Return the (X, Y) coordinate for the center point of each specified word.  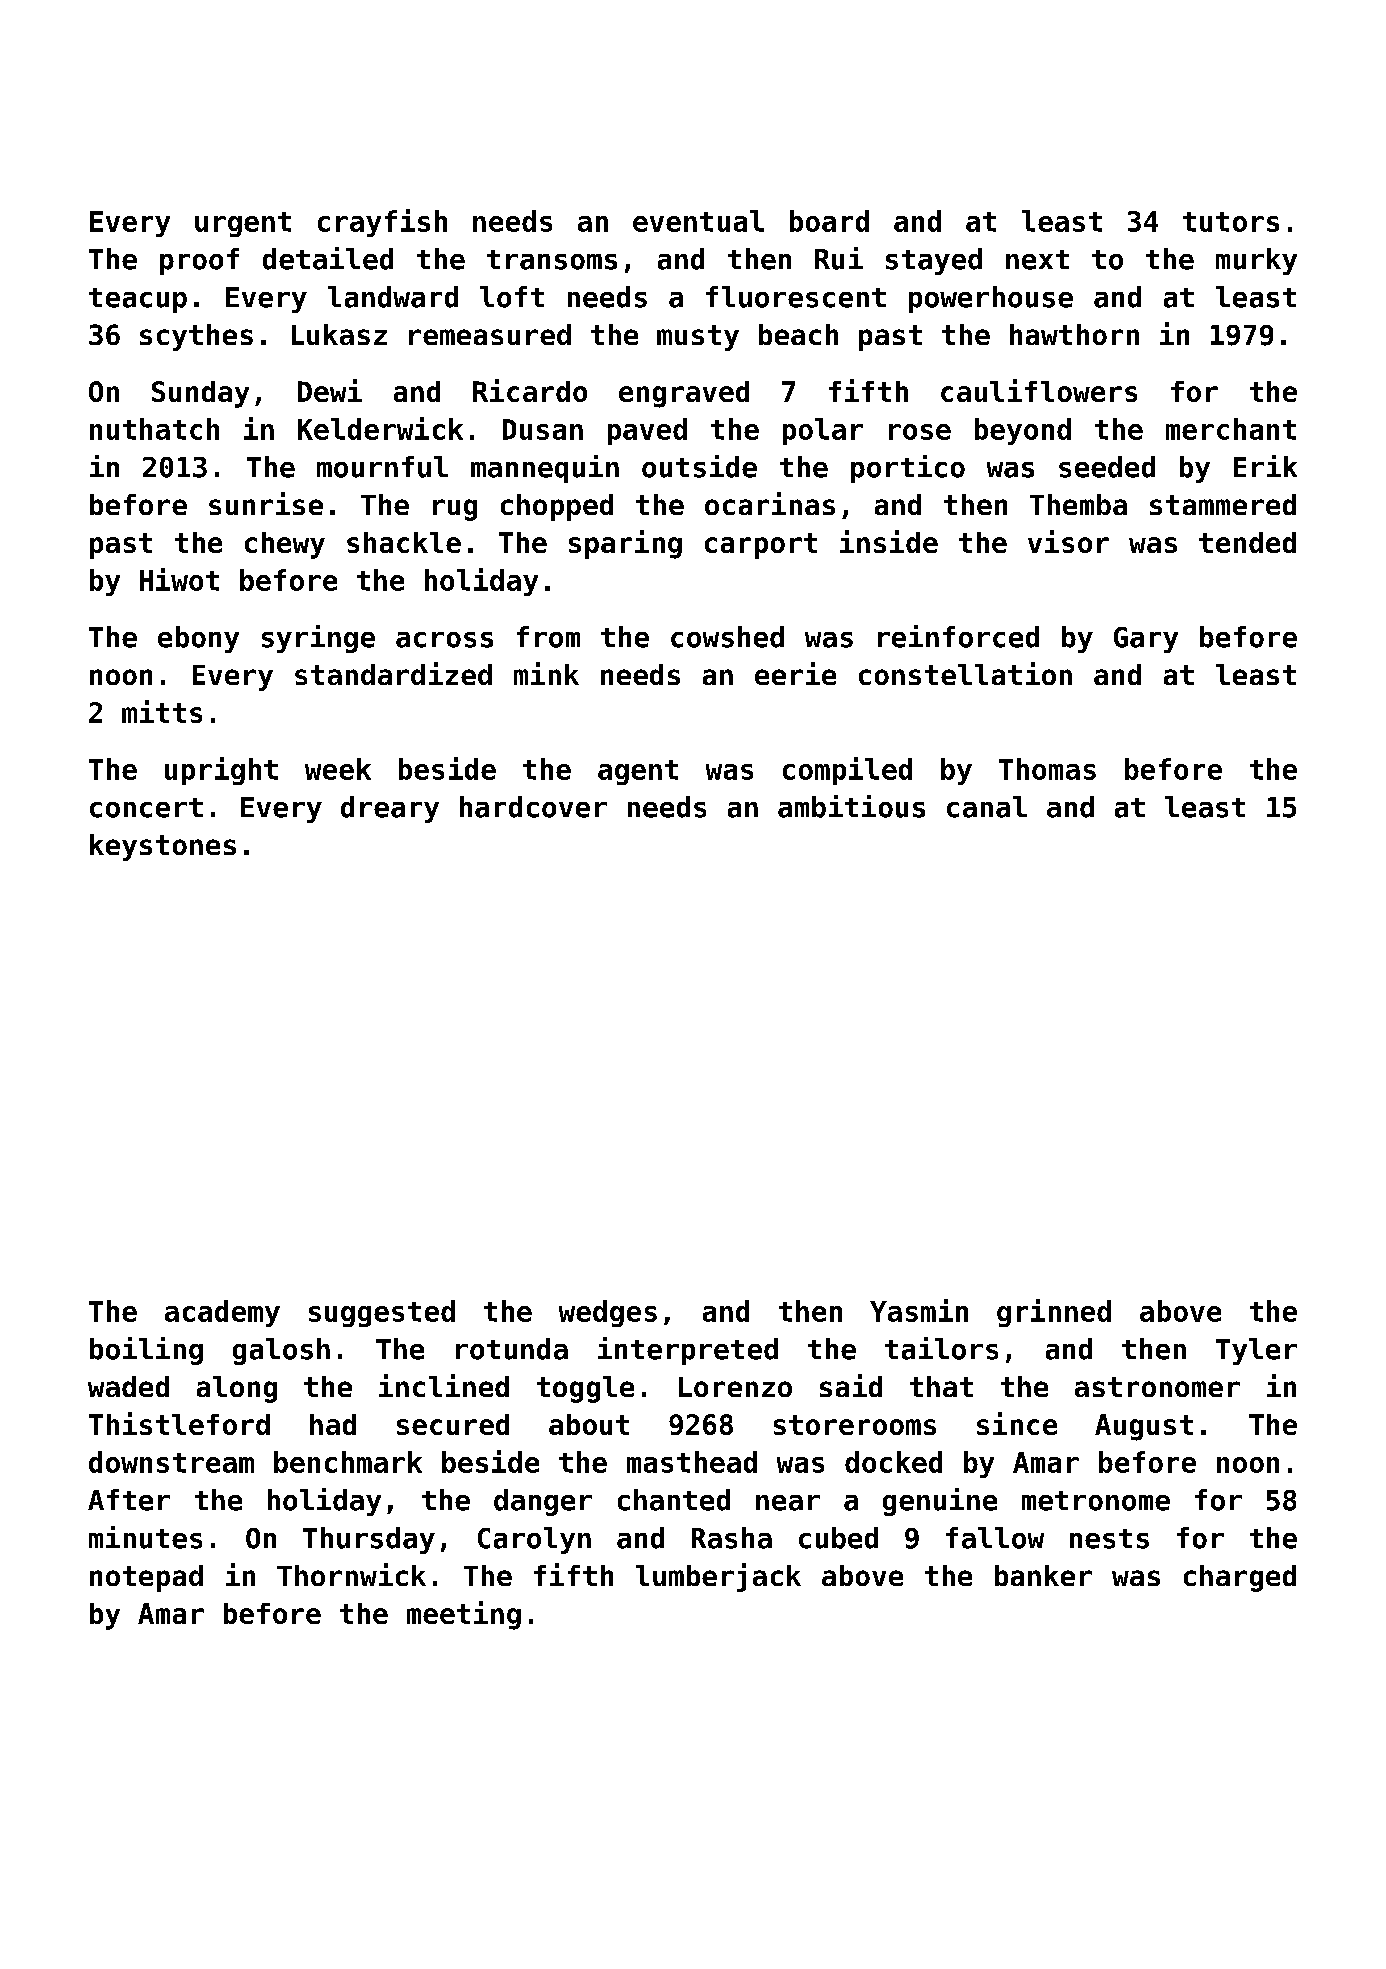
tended (1247, 542)
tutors (1231, 222)
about (589, 1424)
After (129, 1500)
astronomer (1157, 1387)
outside (699, 466)
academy (222, 1313)
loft (512, 297)
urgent (243, 224)
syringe (318, 639)
